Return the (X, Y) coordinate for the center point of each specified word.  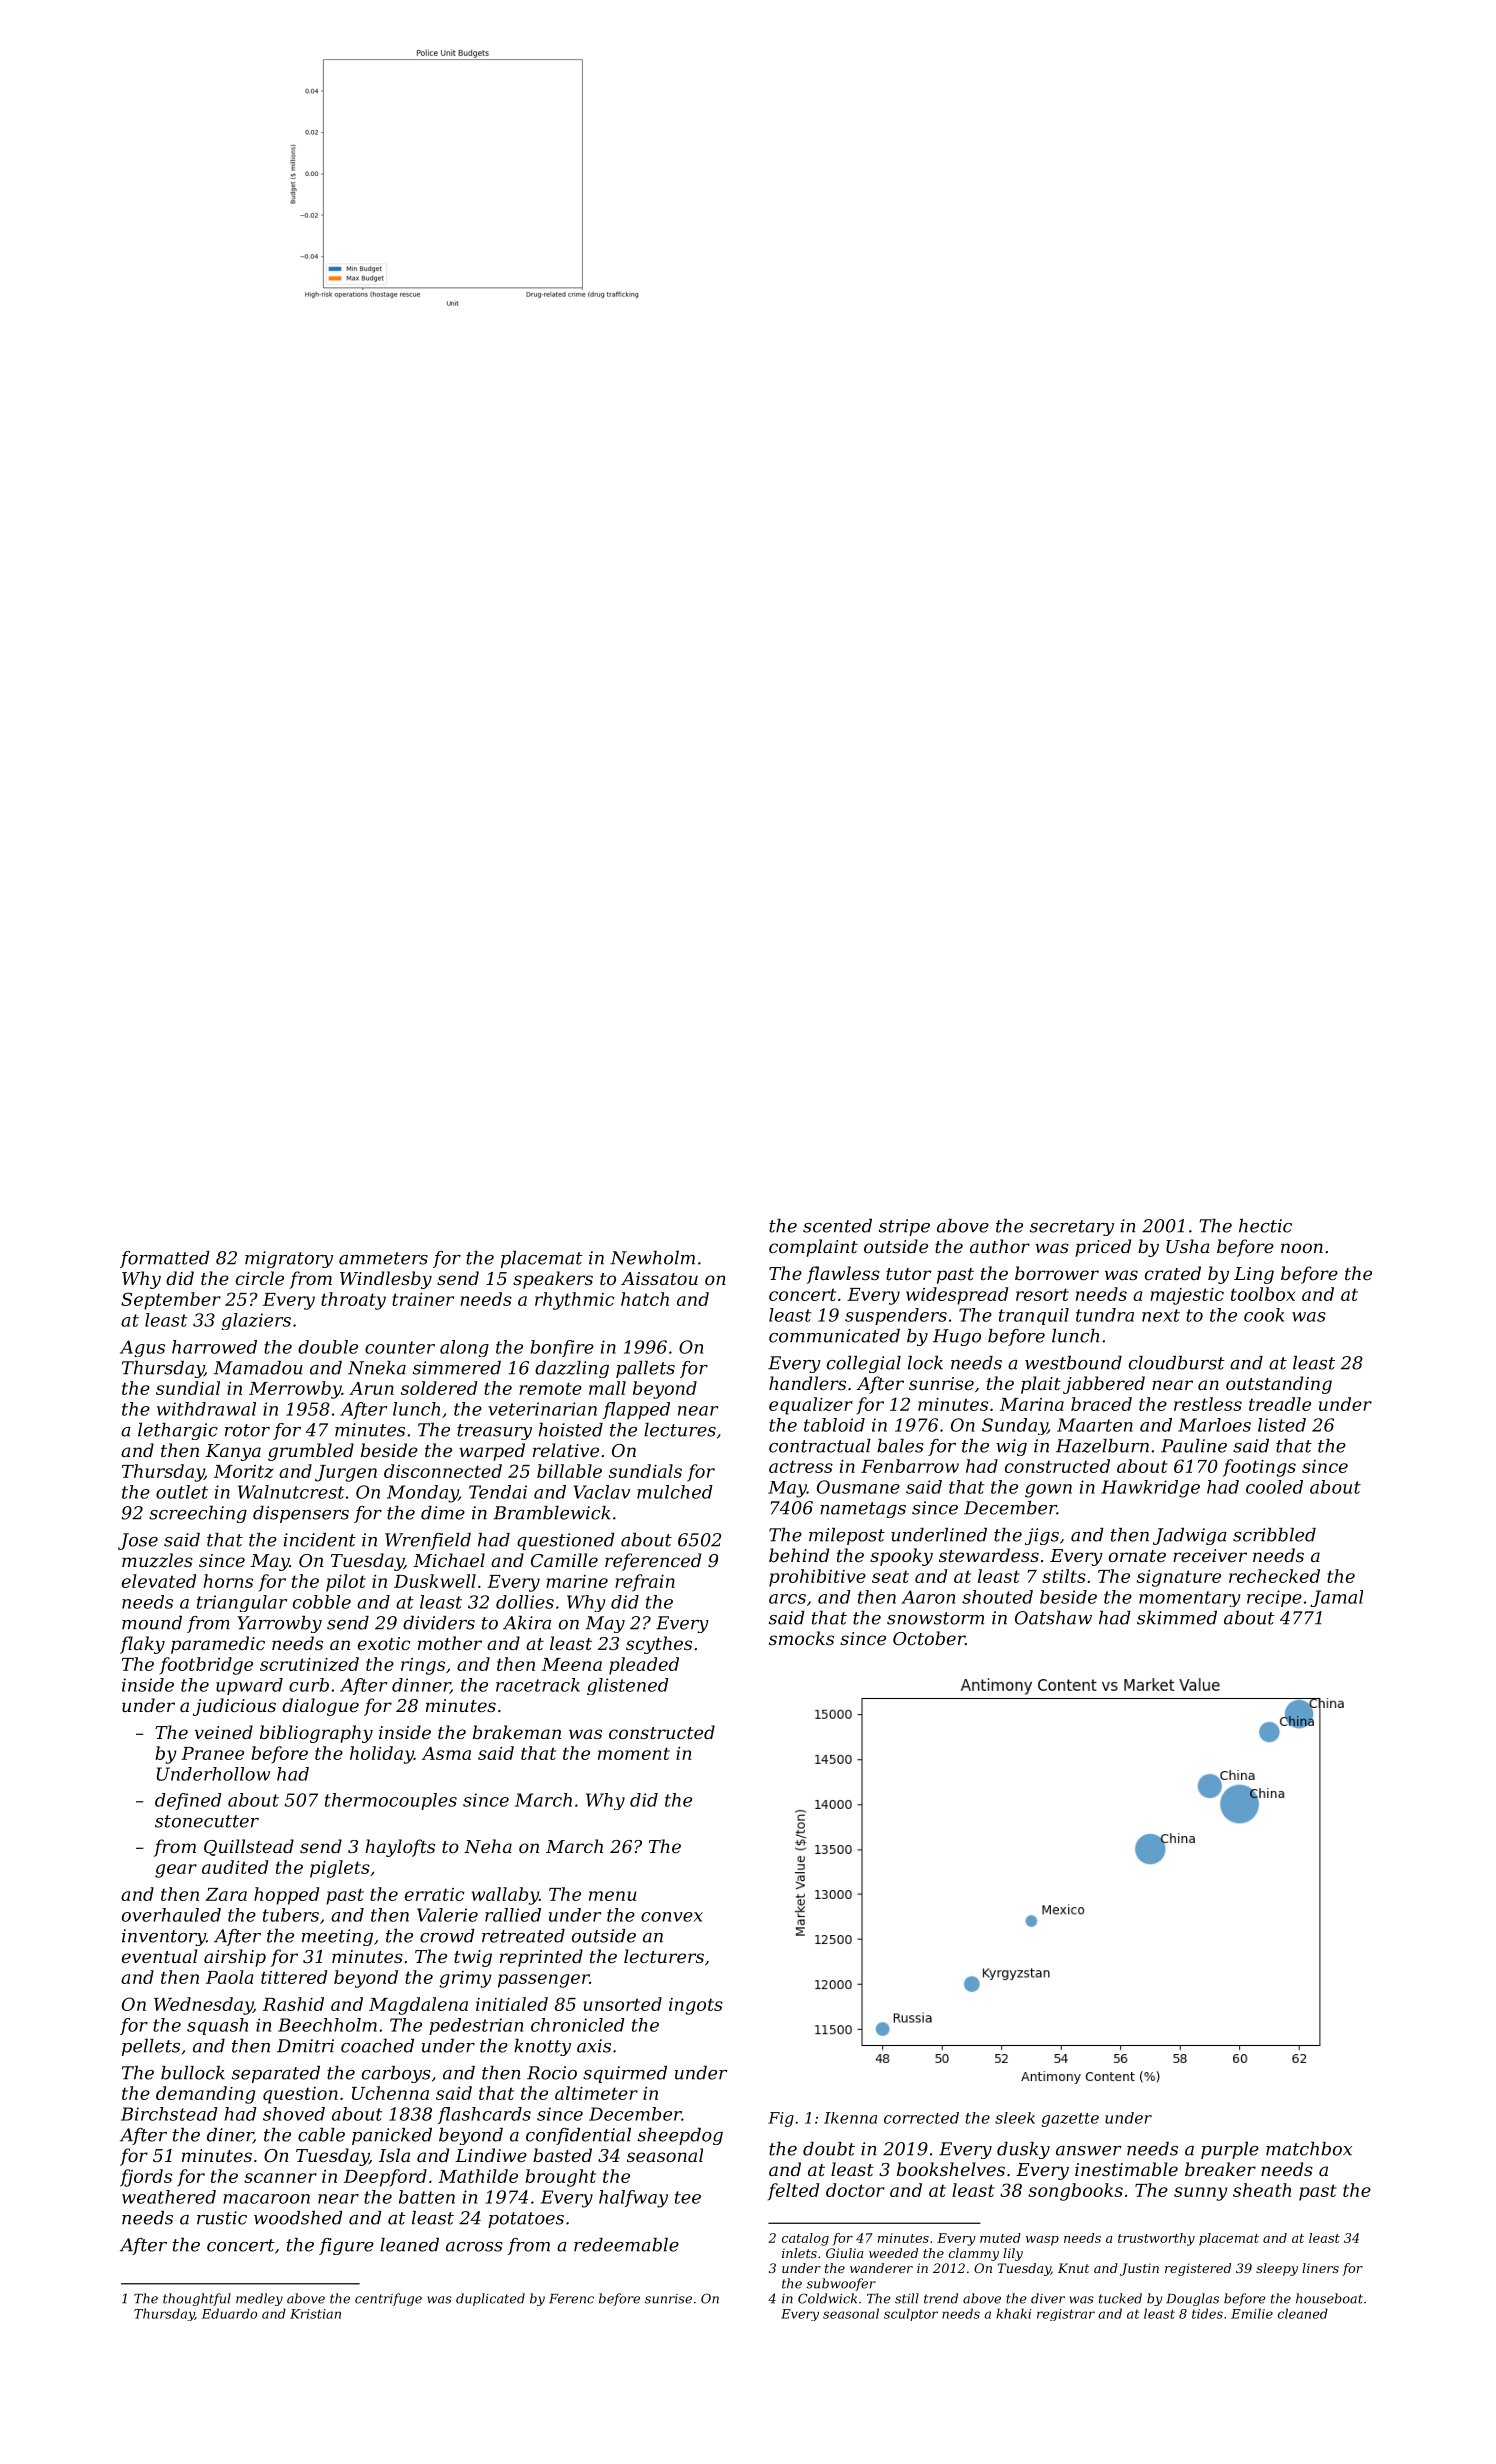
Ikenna (850, 2118)
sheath (1262, 2190)
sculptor (911, 2314)
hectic (1265, 1226)
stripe (904, 1227)
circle (260, 1278)
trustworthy (1156, 2239)
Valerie (447, 1915)
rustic (222, 2218)
